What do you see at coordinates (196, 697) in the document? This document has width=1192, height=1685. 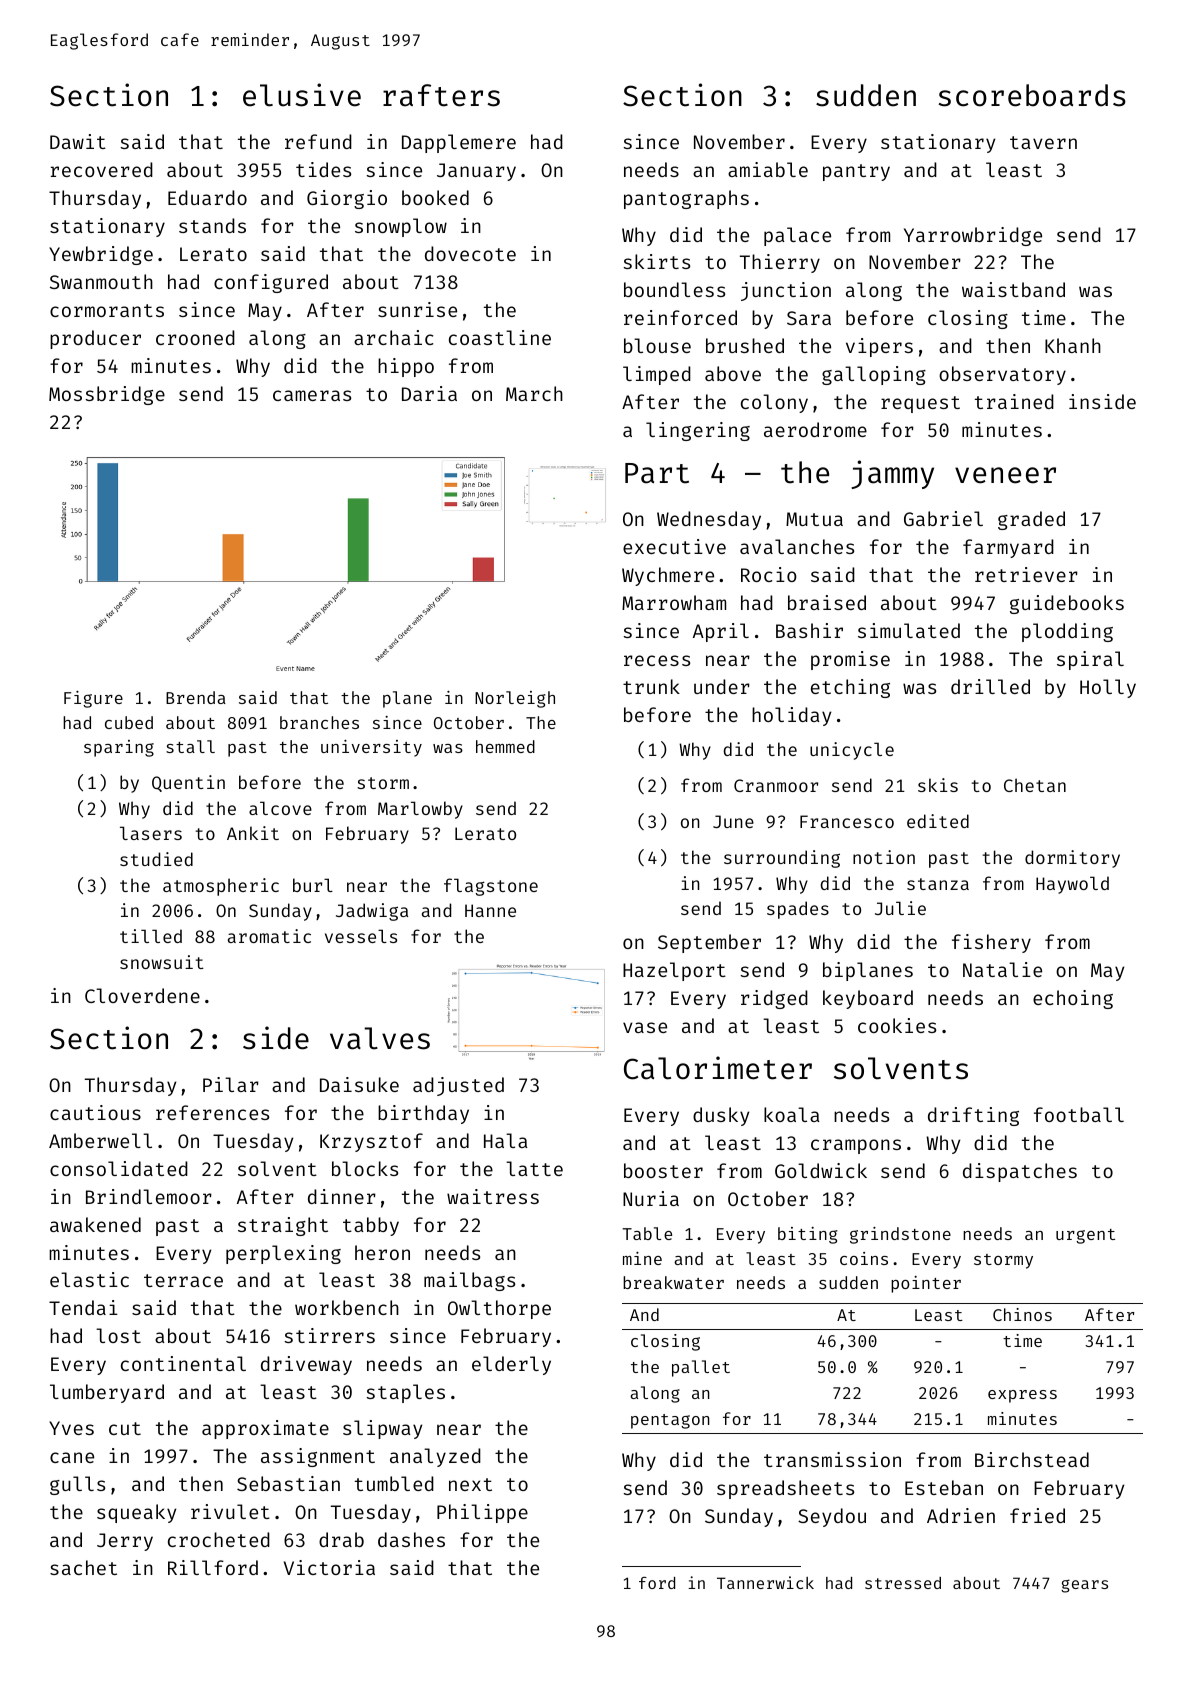 I see `Brenda` at bounding box center [196, 697].
